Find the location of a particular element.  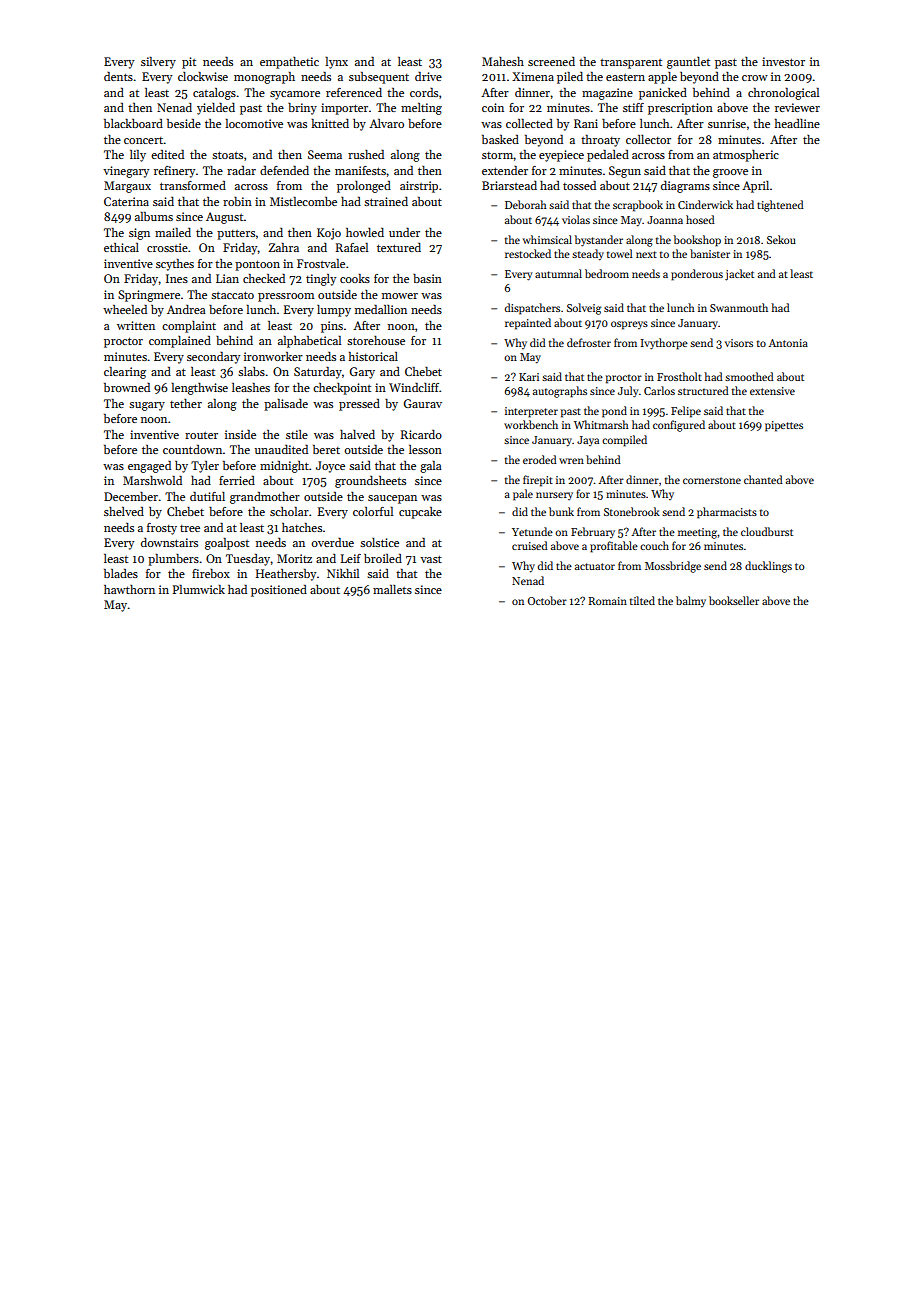

cooks is located at coordinates (355, 278).
